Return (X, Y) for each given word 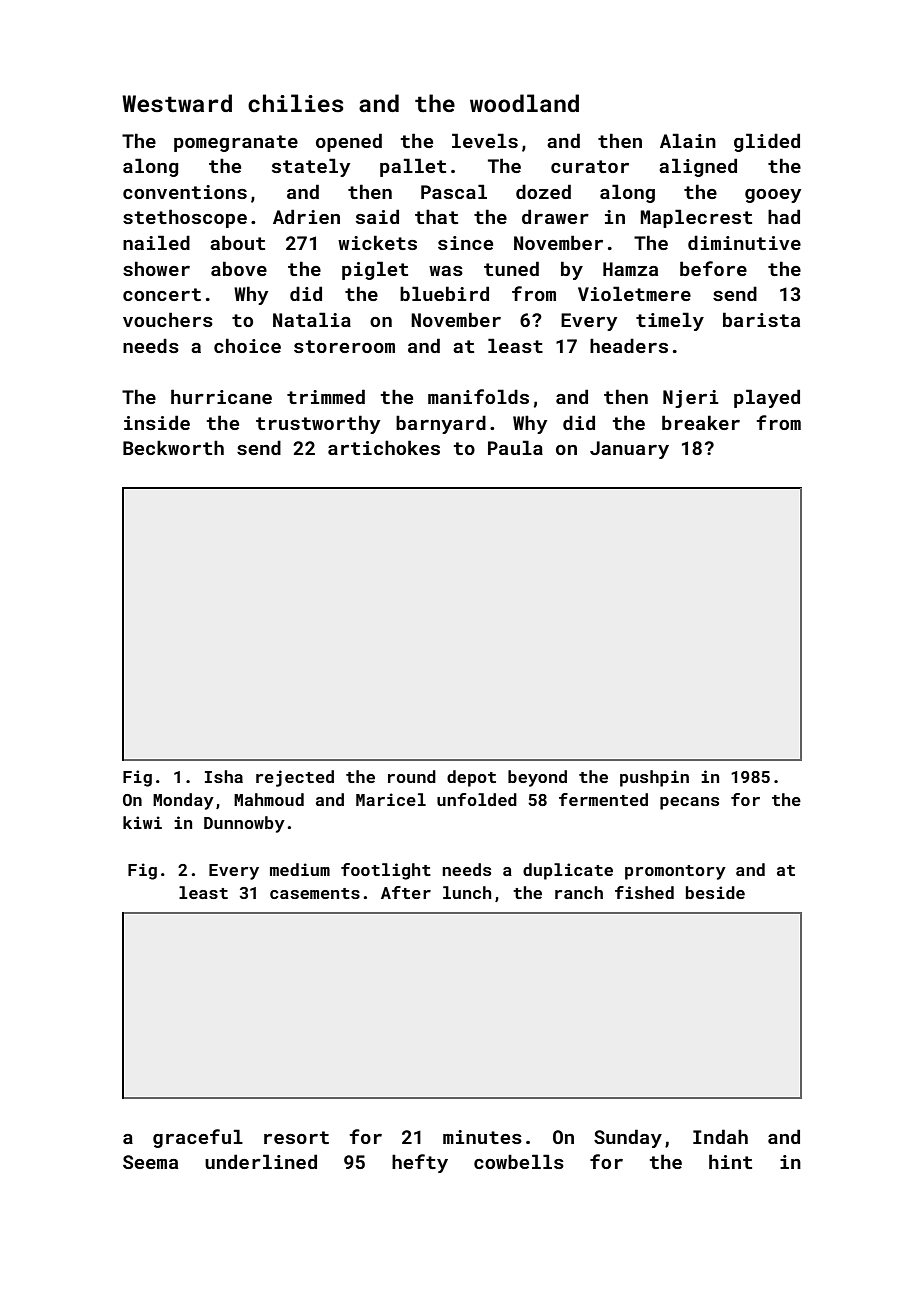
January (629, 450)
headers (629, 345)
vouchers (168, 319)
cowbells (519, 1161)
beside (715, 892)
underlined (261, 1161)
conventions (185, 192)
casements (315, 893)
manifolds (478, 396)
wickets (377, 242)
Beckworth (173, 447)
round (412, 776)
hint (730, 1161)
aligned (698, 167)
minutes (482, 1137)
